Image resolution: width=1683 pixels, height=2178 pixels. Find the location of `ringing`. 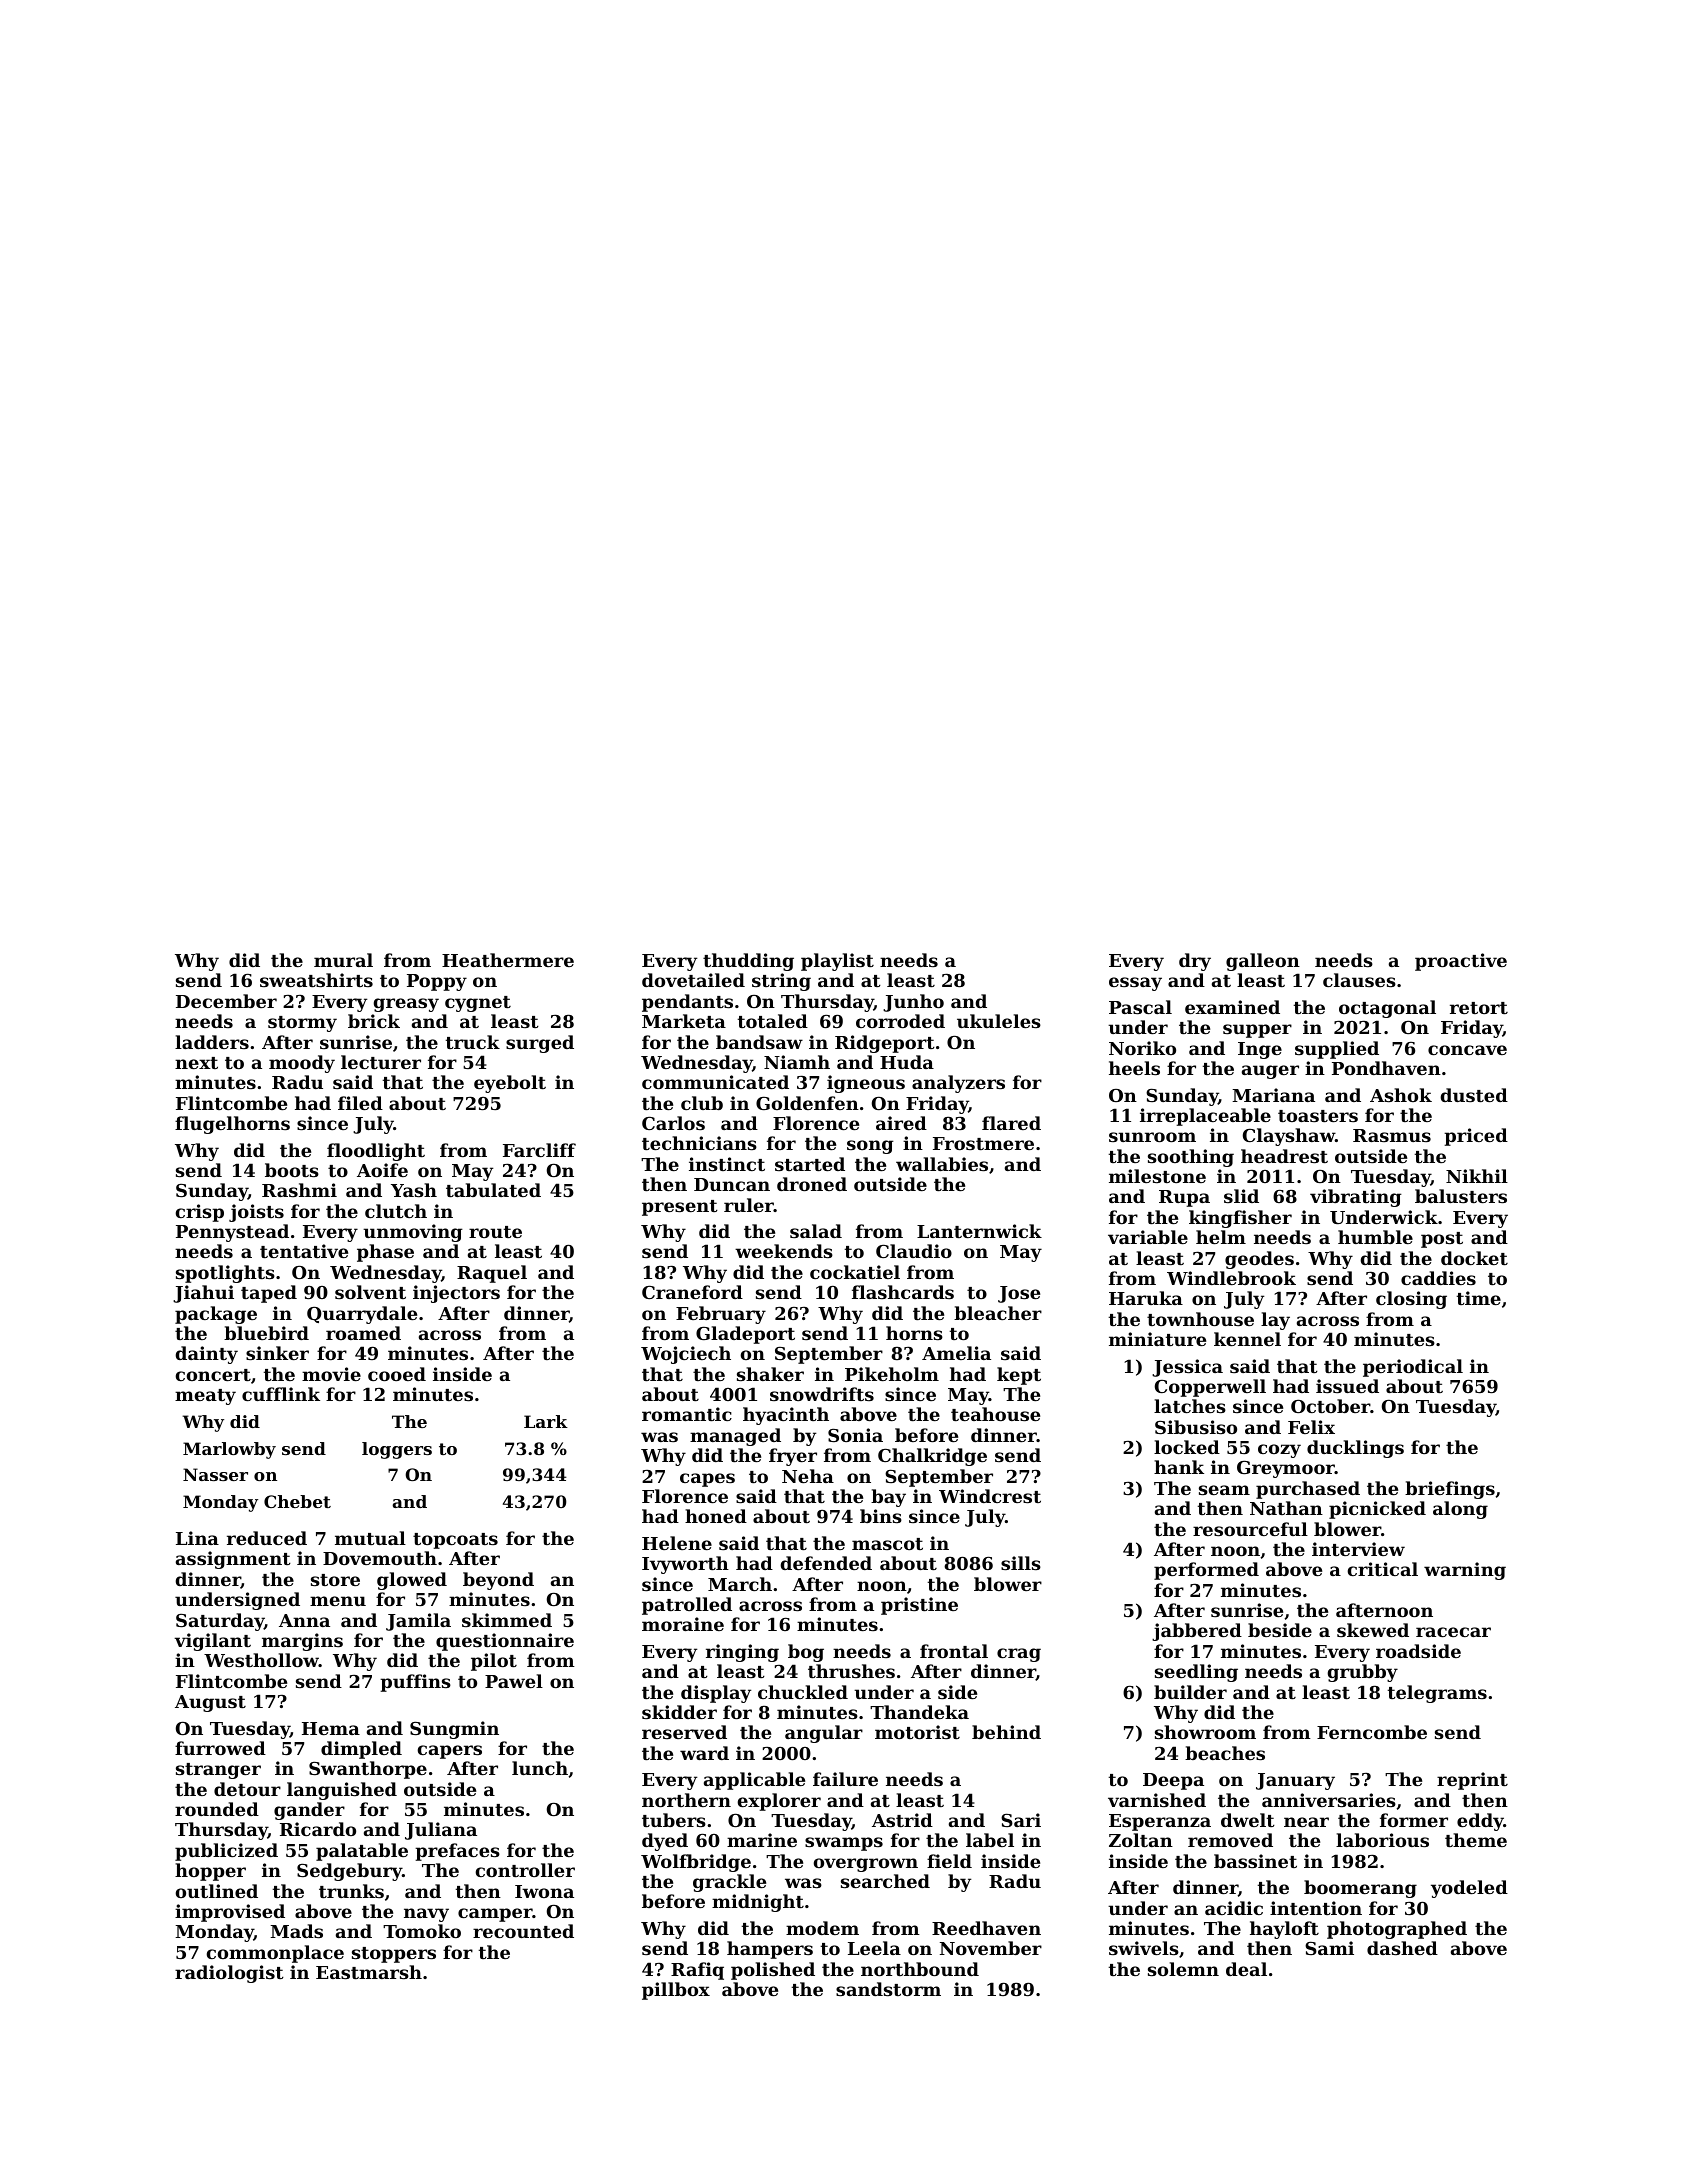

ringing is located at coordinates (742, 1653).
